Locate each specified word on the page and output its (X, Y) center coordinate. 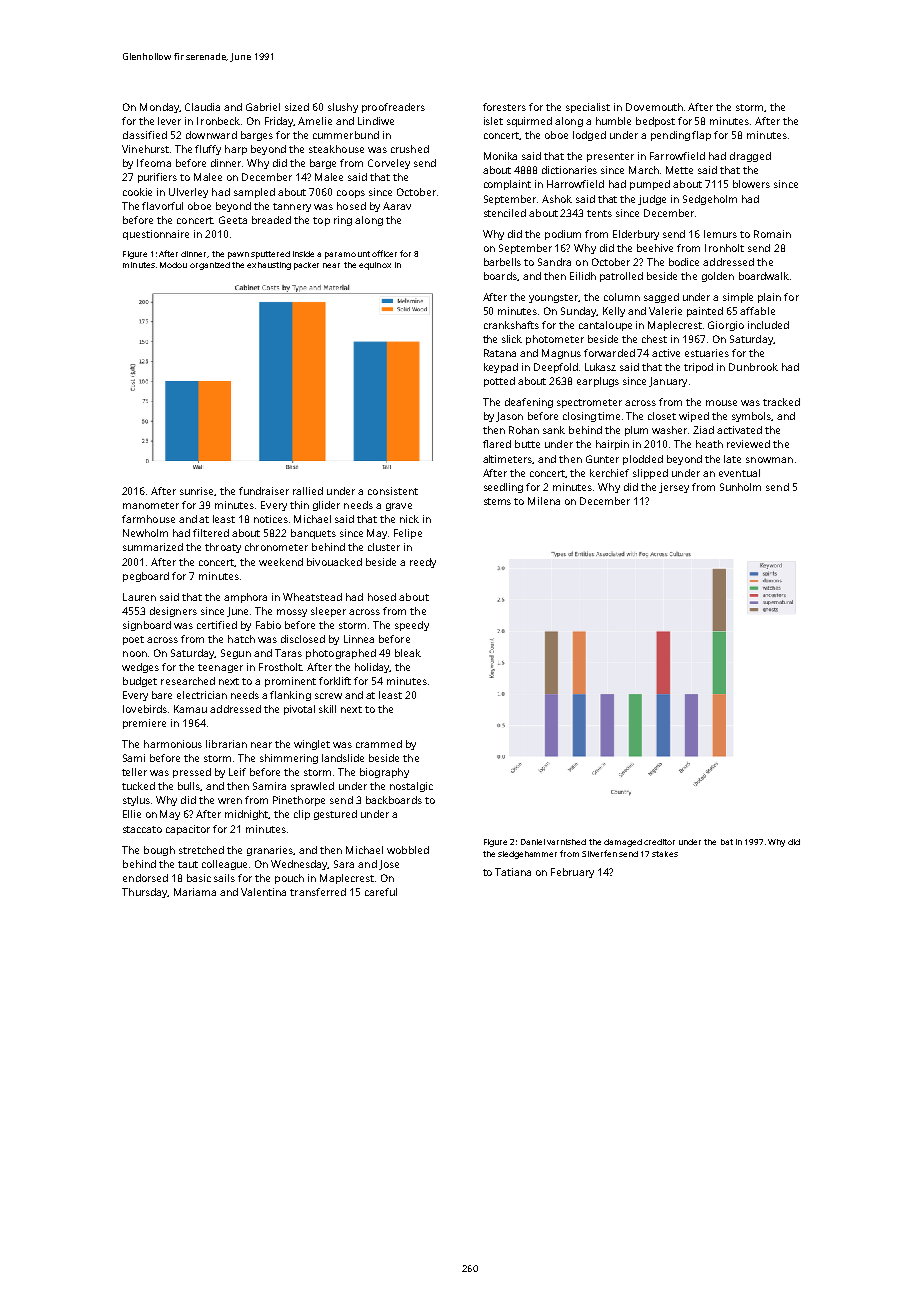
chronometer (276, 547)
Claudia (202, 107)
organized (210, 266)
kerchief (609, 473)
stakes (665, 854)
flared (497, 444)
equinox (375, 266)
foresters (504, 107)
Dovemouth (654, 107)
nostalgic (411, 787)
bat (727, 842)
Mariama (195, 892)
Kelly (614, 312)
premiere (144, 724)
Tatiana (513, 872)
